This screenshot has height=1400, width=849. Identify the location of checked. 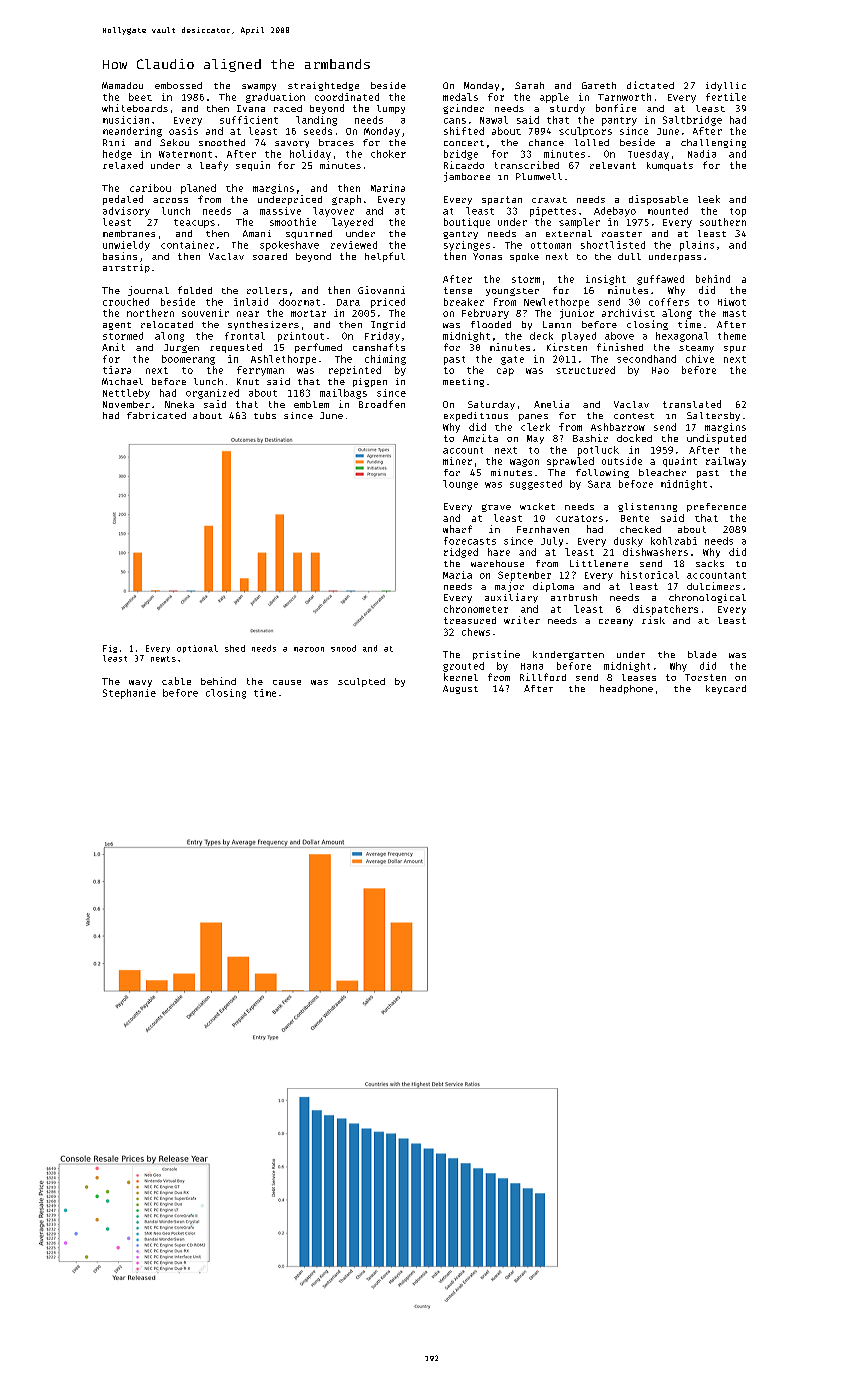
(640, 529).
